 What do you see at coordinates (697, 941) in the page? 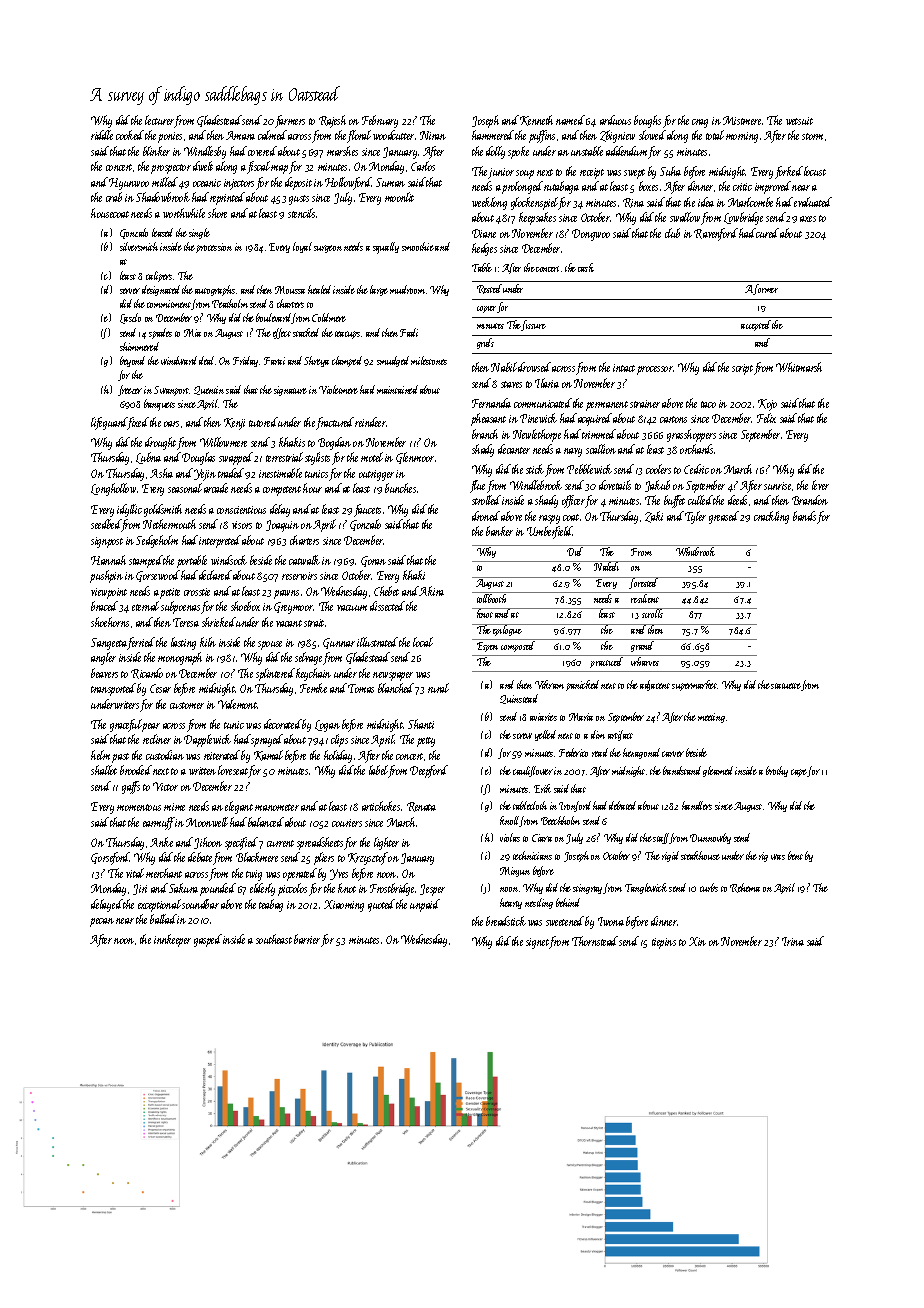
I see `Xin` at bounding box center [697, 941].
